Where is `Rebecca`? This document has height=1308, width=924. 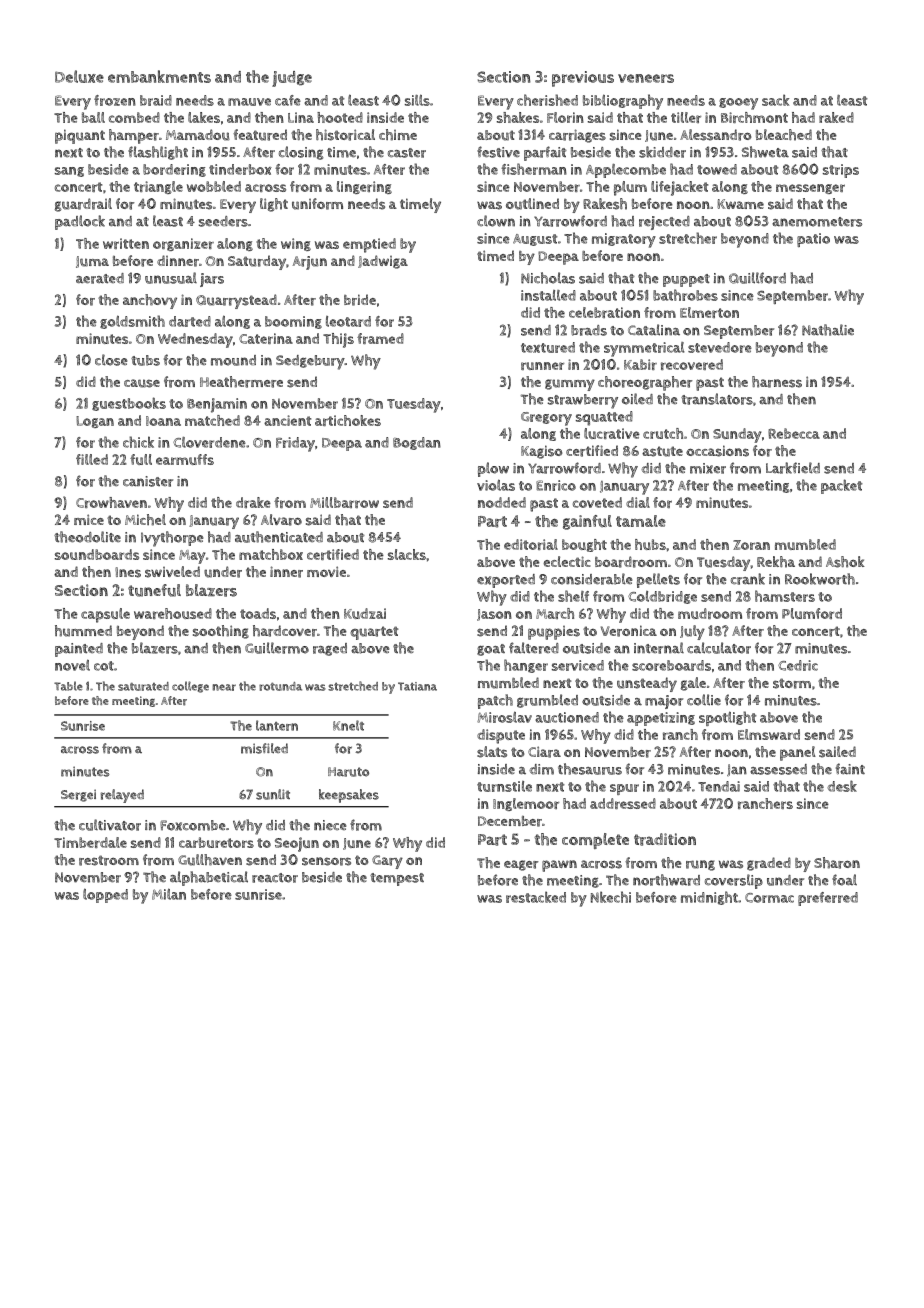 Rebecca is located at coordinates (794, 433).
